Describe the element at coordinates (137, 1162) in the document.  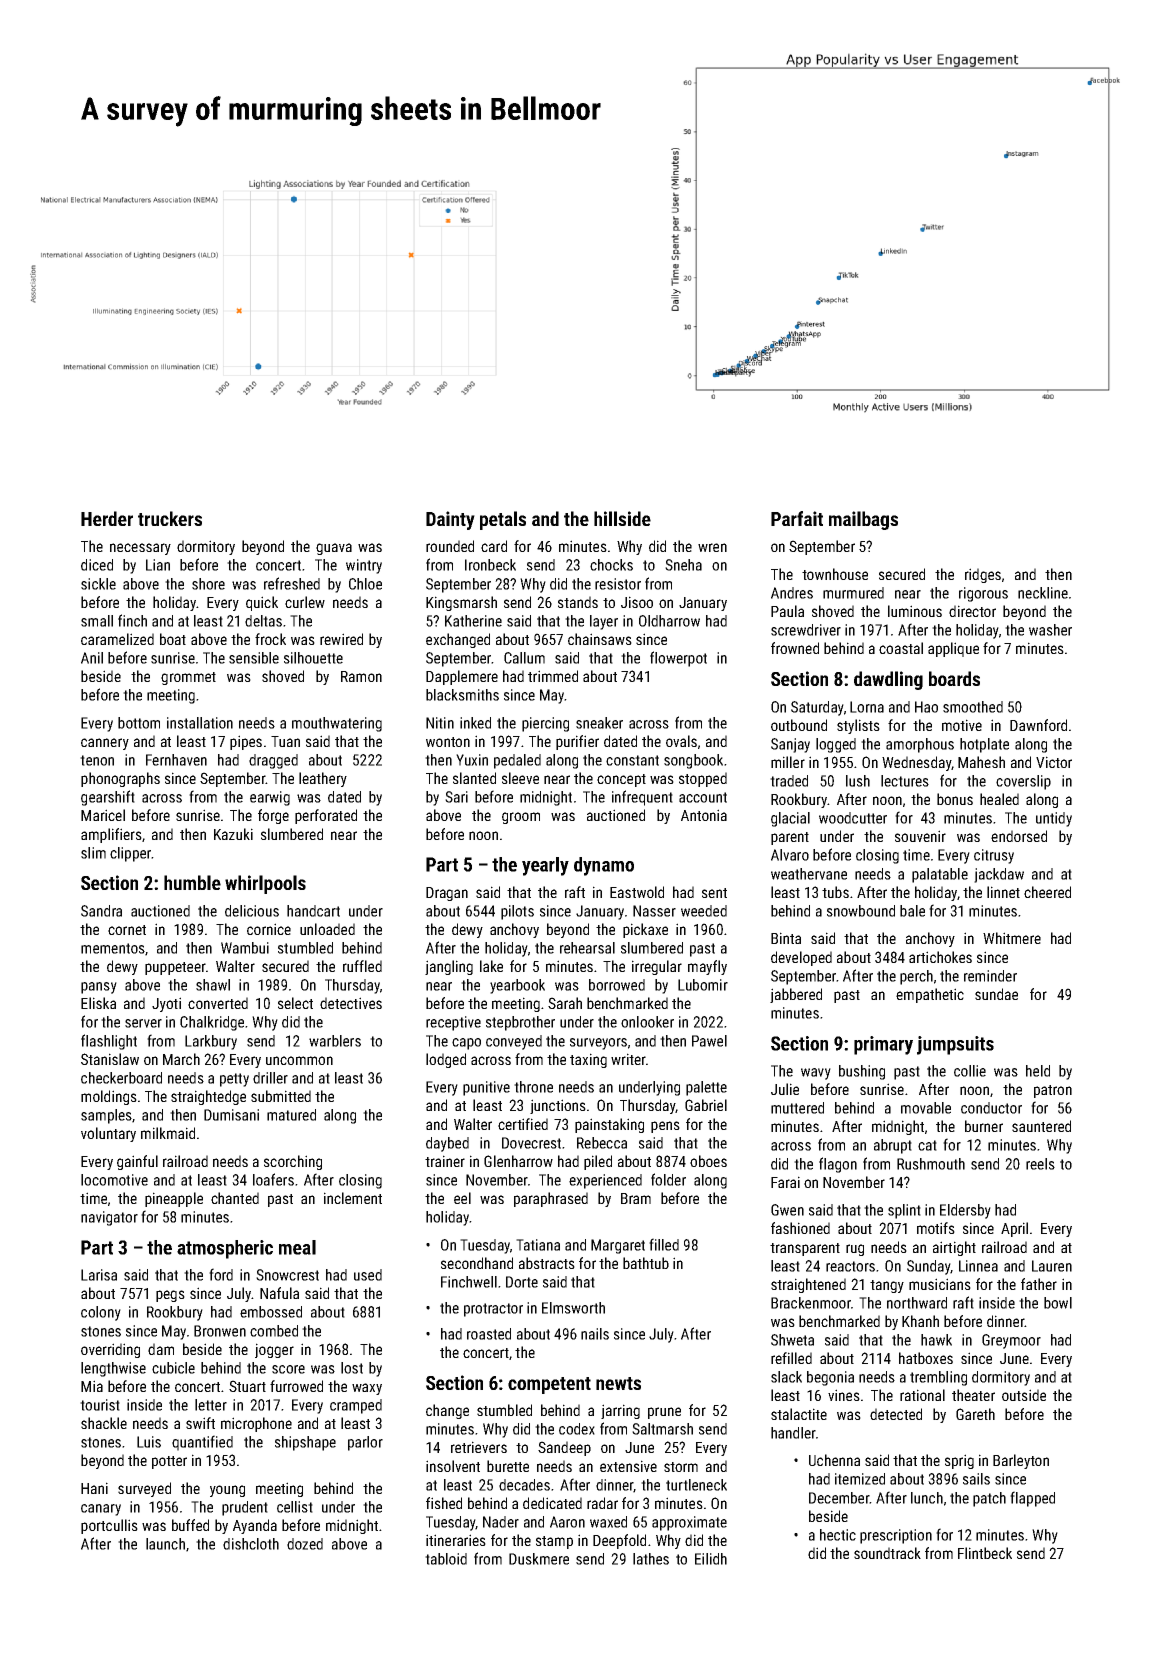
I see `gainful` at that location.
